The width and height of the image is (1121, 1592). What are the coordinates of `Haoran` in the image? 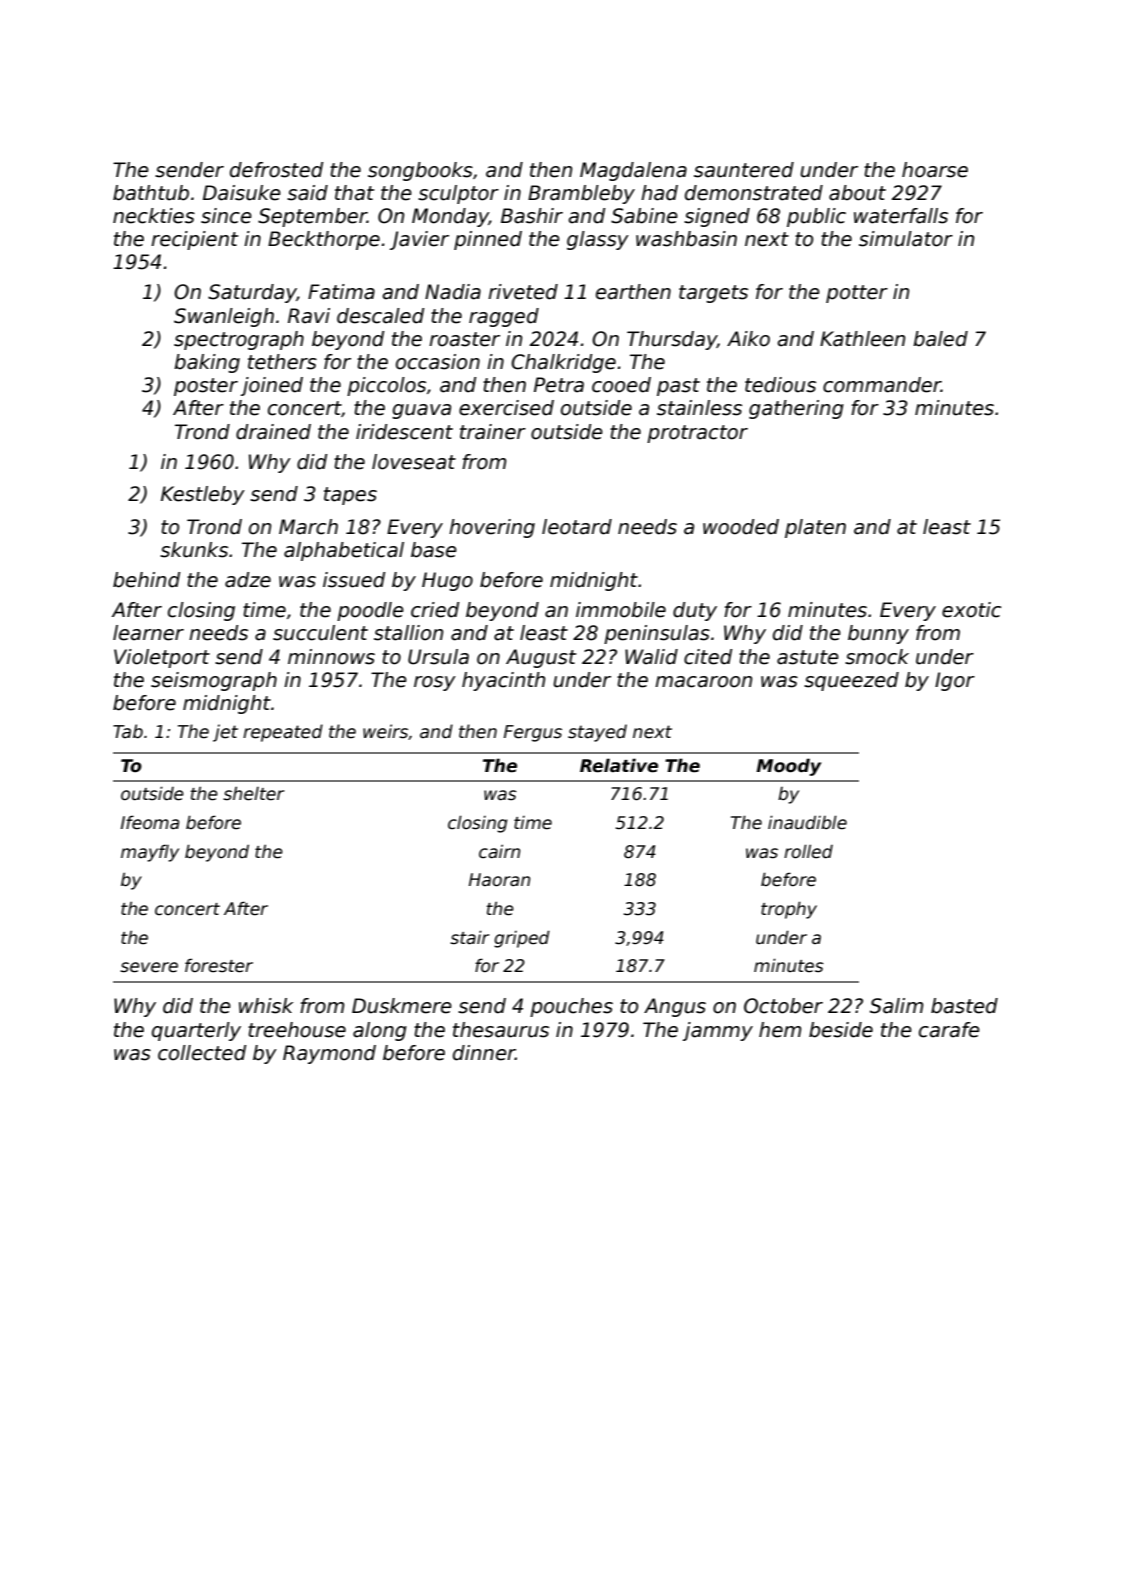 It's located at (499, 880).
